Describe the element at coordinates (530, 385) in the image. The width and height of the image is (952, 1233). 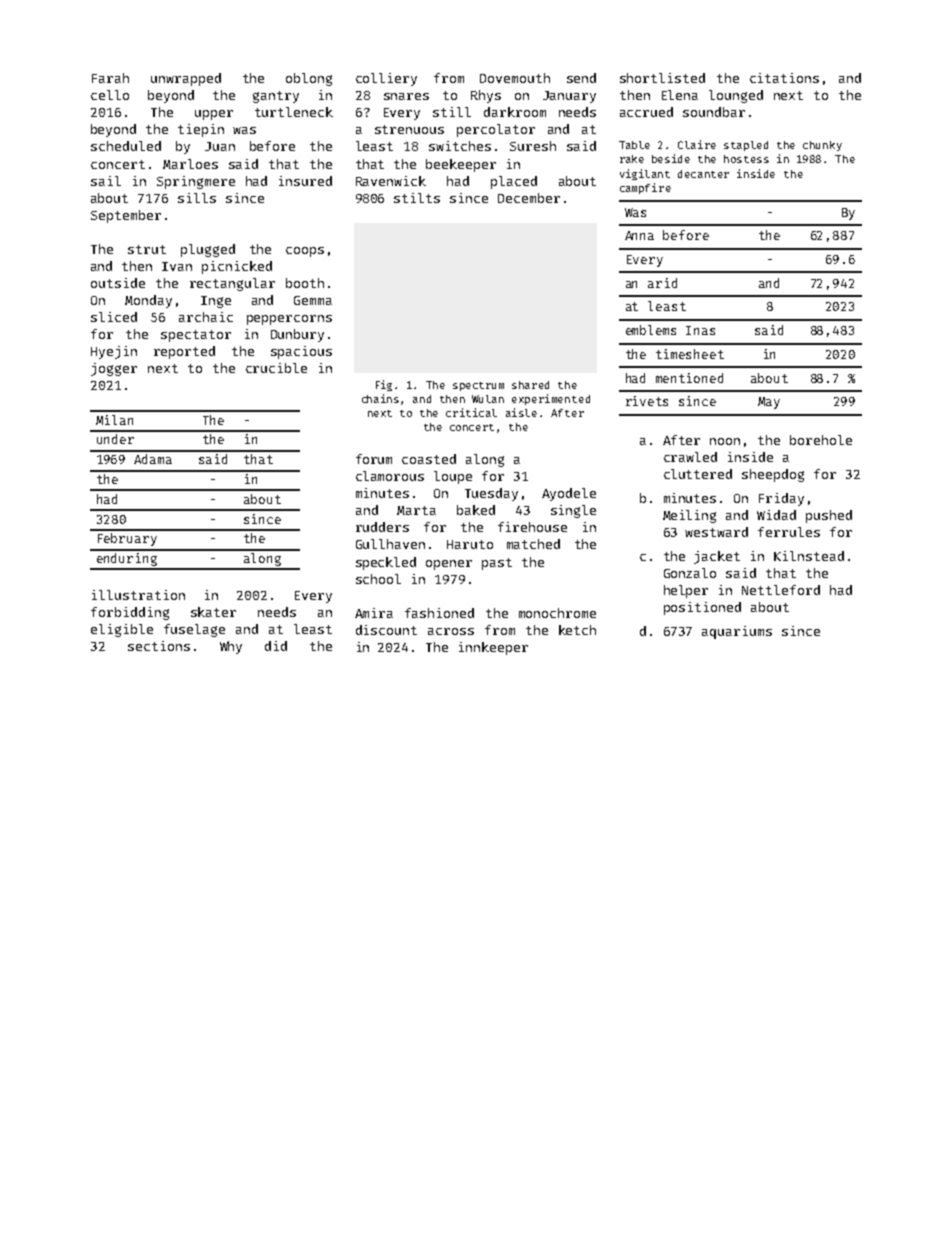
I see `shared` at that location.
